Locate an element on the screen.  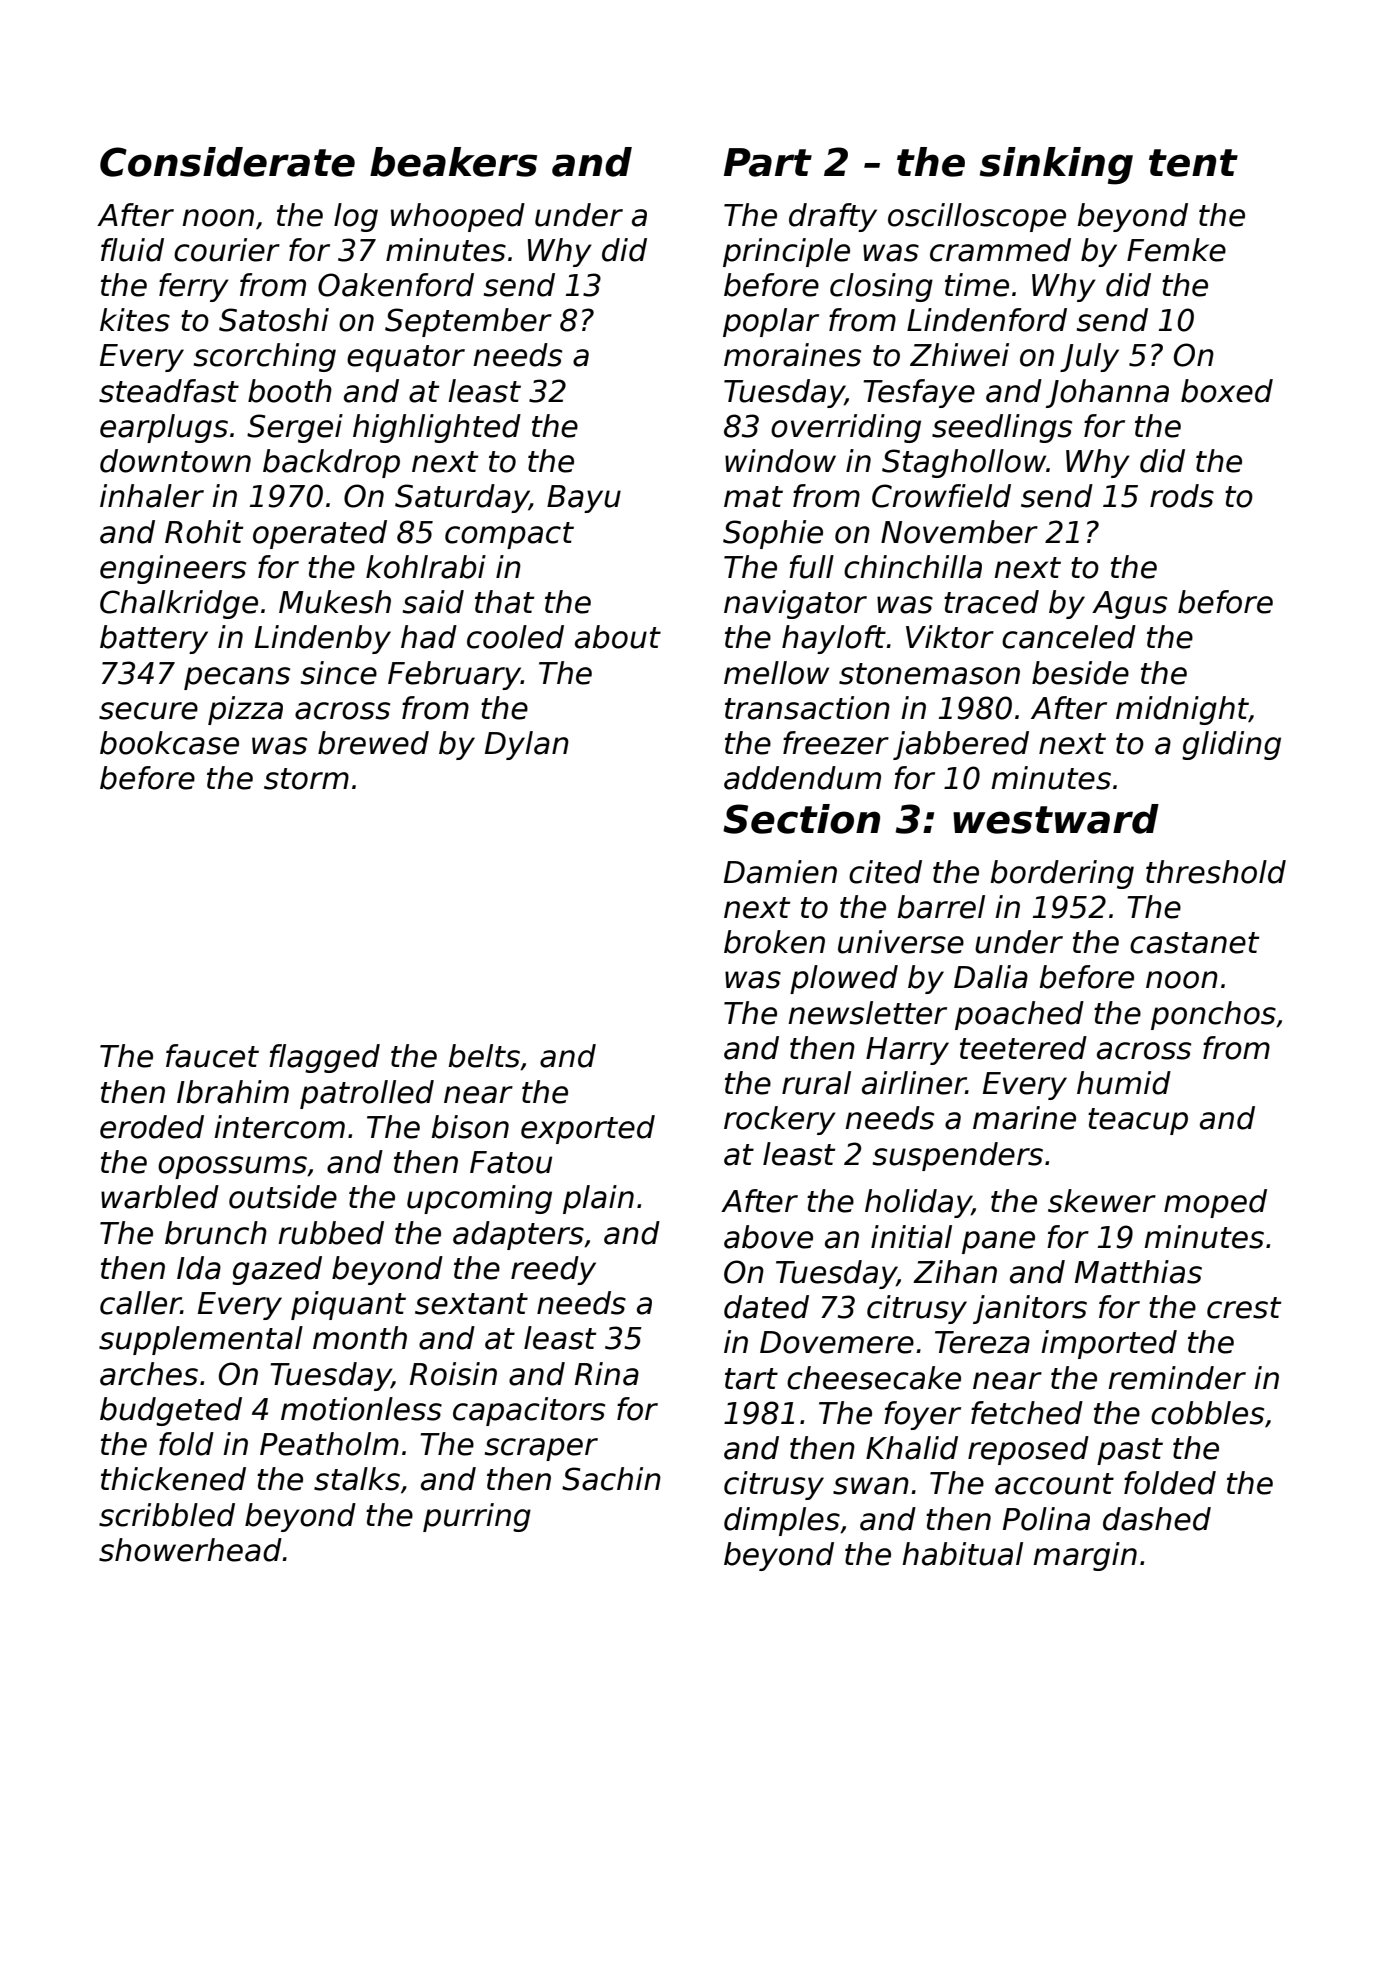
Section is located at coordinates (801, 819).
